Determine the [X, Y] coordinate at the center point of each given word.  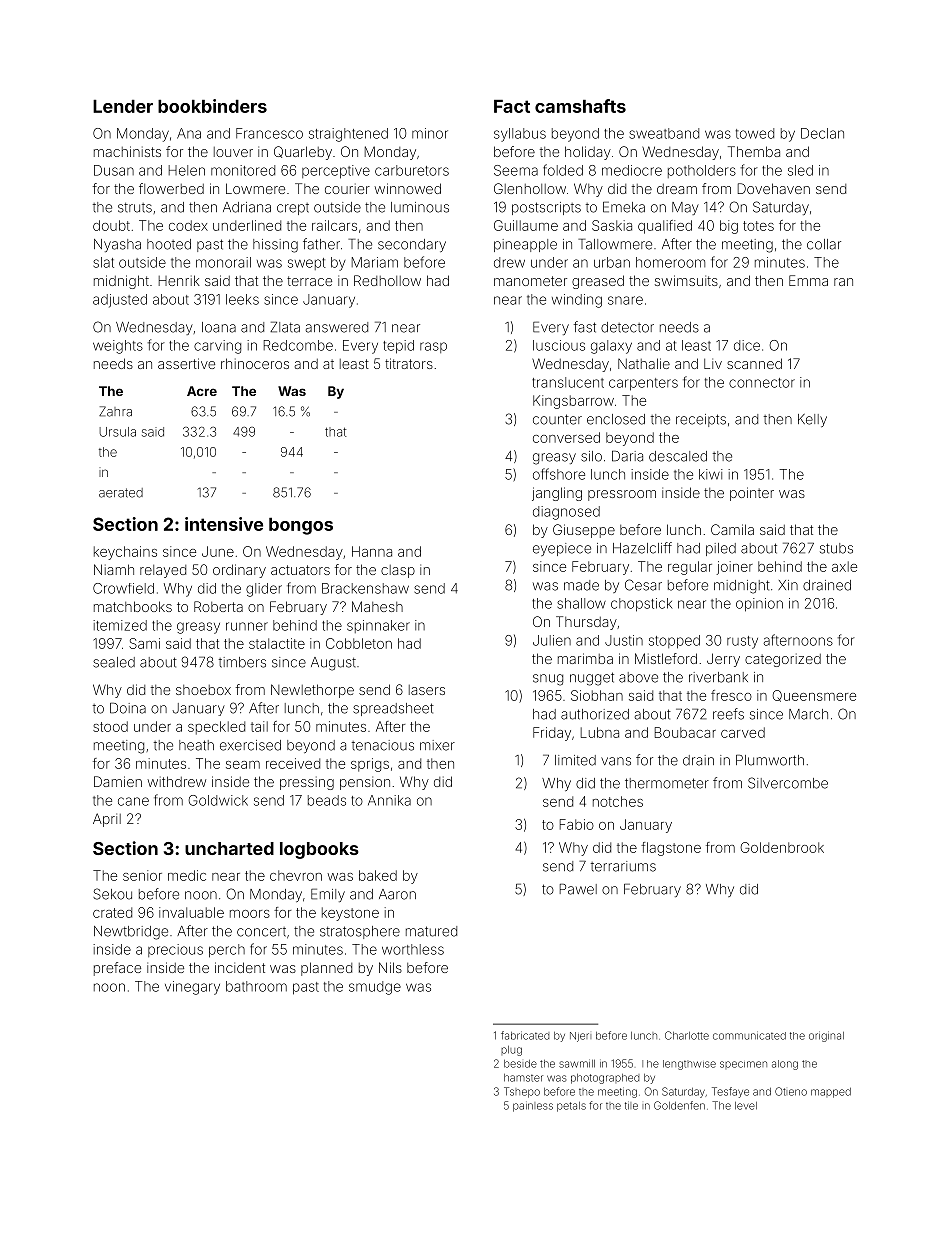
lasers [427, 690]
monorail [223, 262]
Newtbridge [131, 933]
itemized [120, 625]
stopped [674, 642]
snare [625, 300]
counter [557, 419]
